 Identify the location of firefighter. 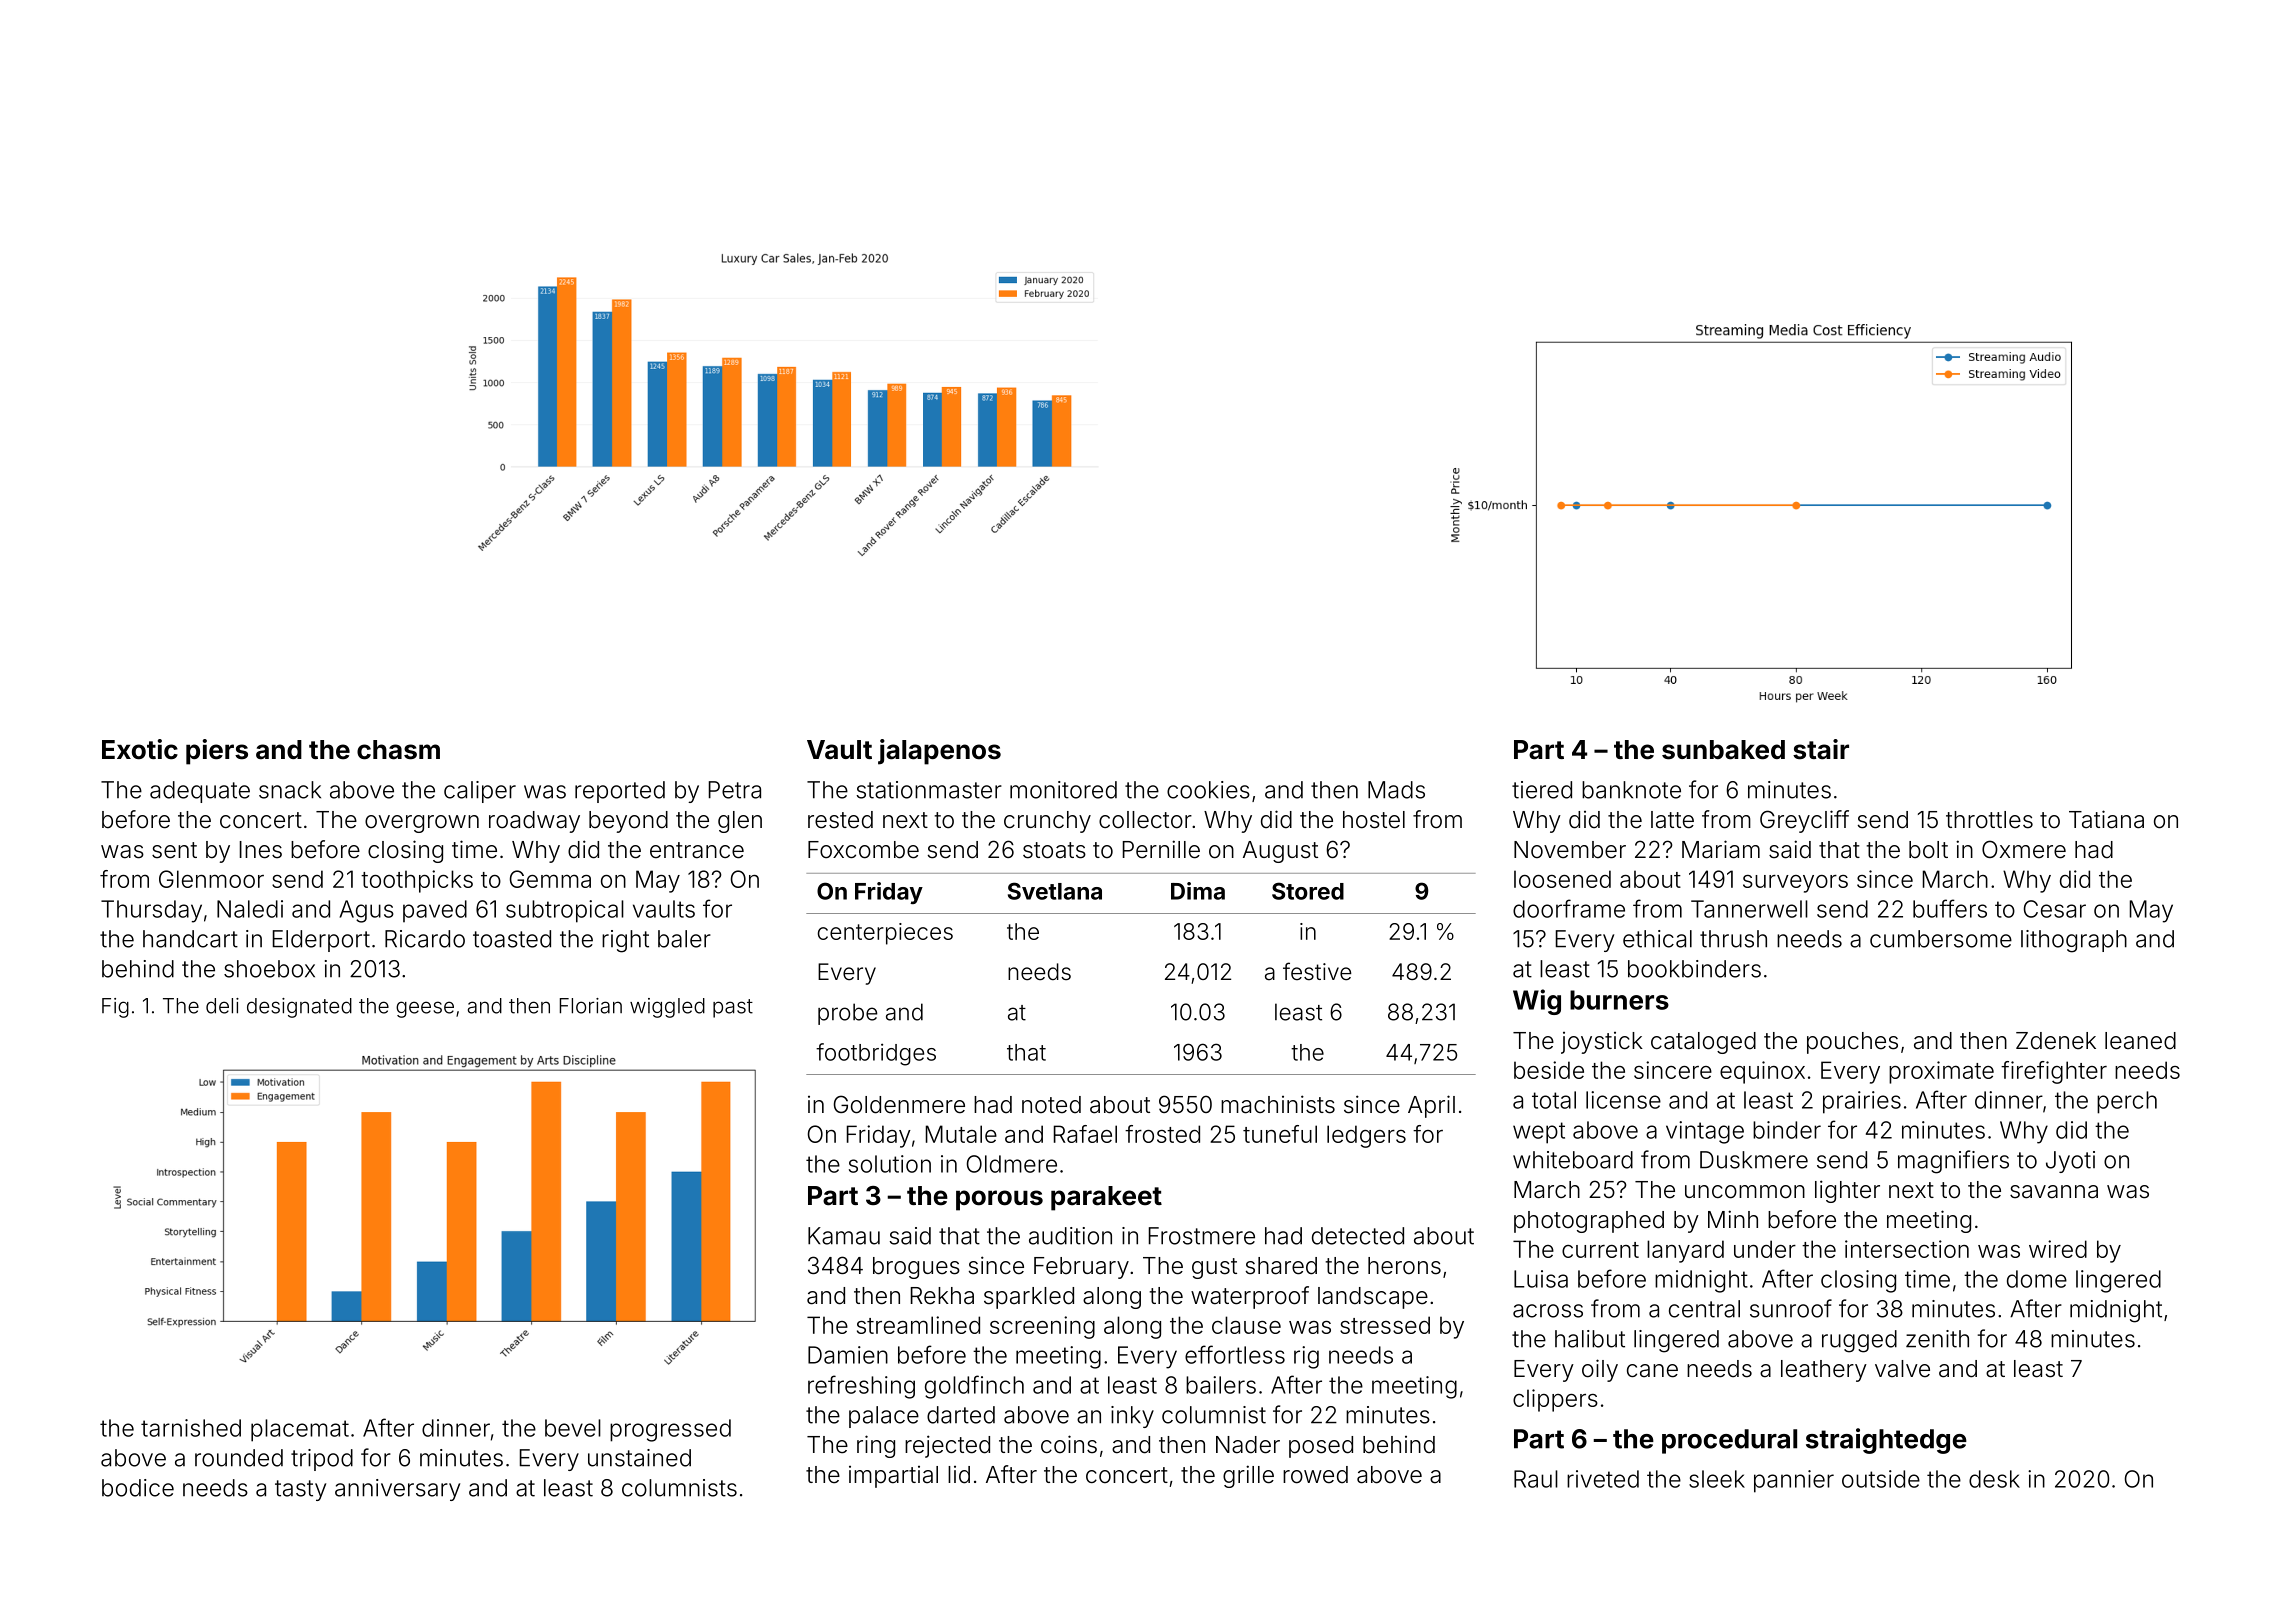
(2054, 1072).
